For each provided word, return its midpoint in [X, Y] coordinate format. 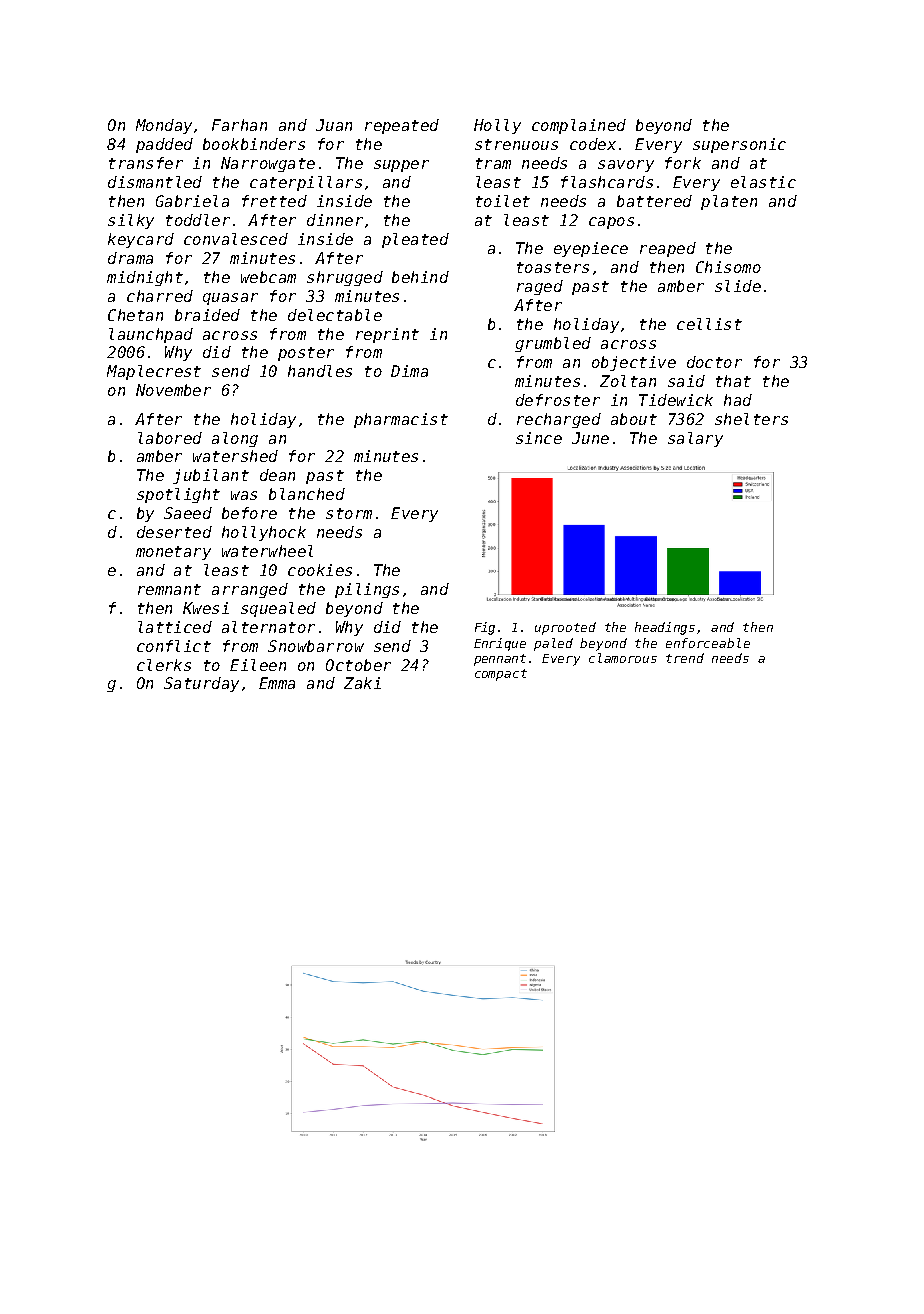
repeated [402, 126]
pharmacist [401, 420]
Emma [277, 683]
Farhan [239, 125]
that [733, 381]
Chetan [135, 315]
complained [579, 126]
